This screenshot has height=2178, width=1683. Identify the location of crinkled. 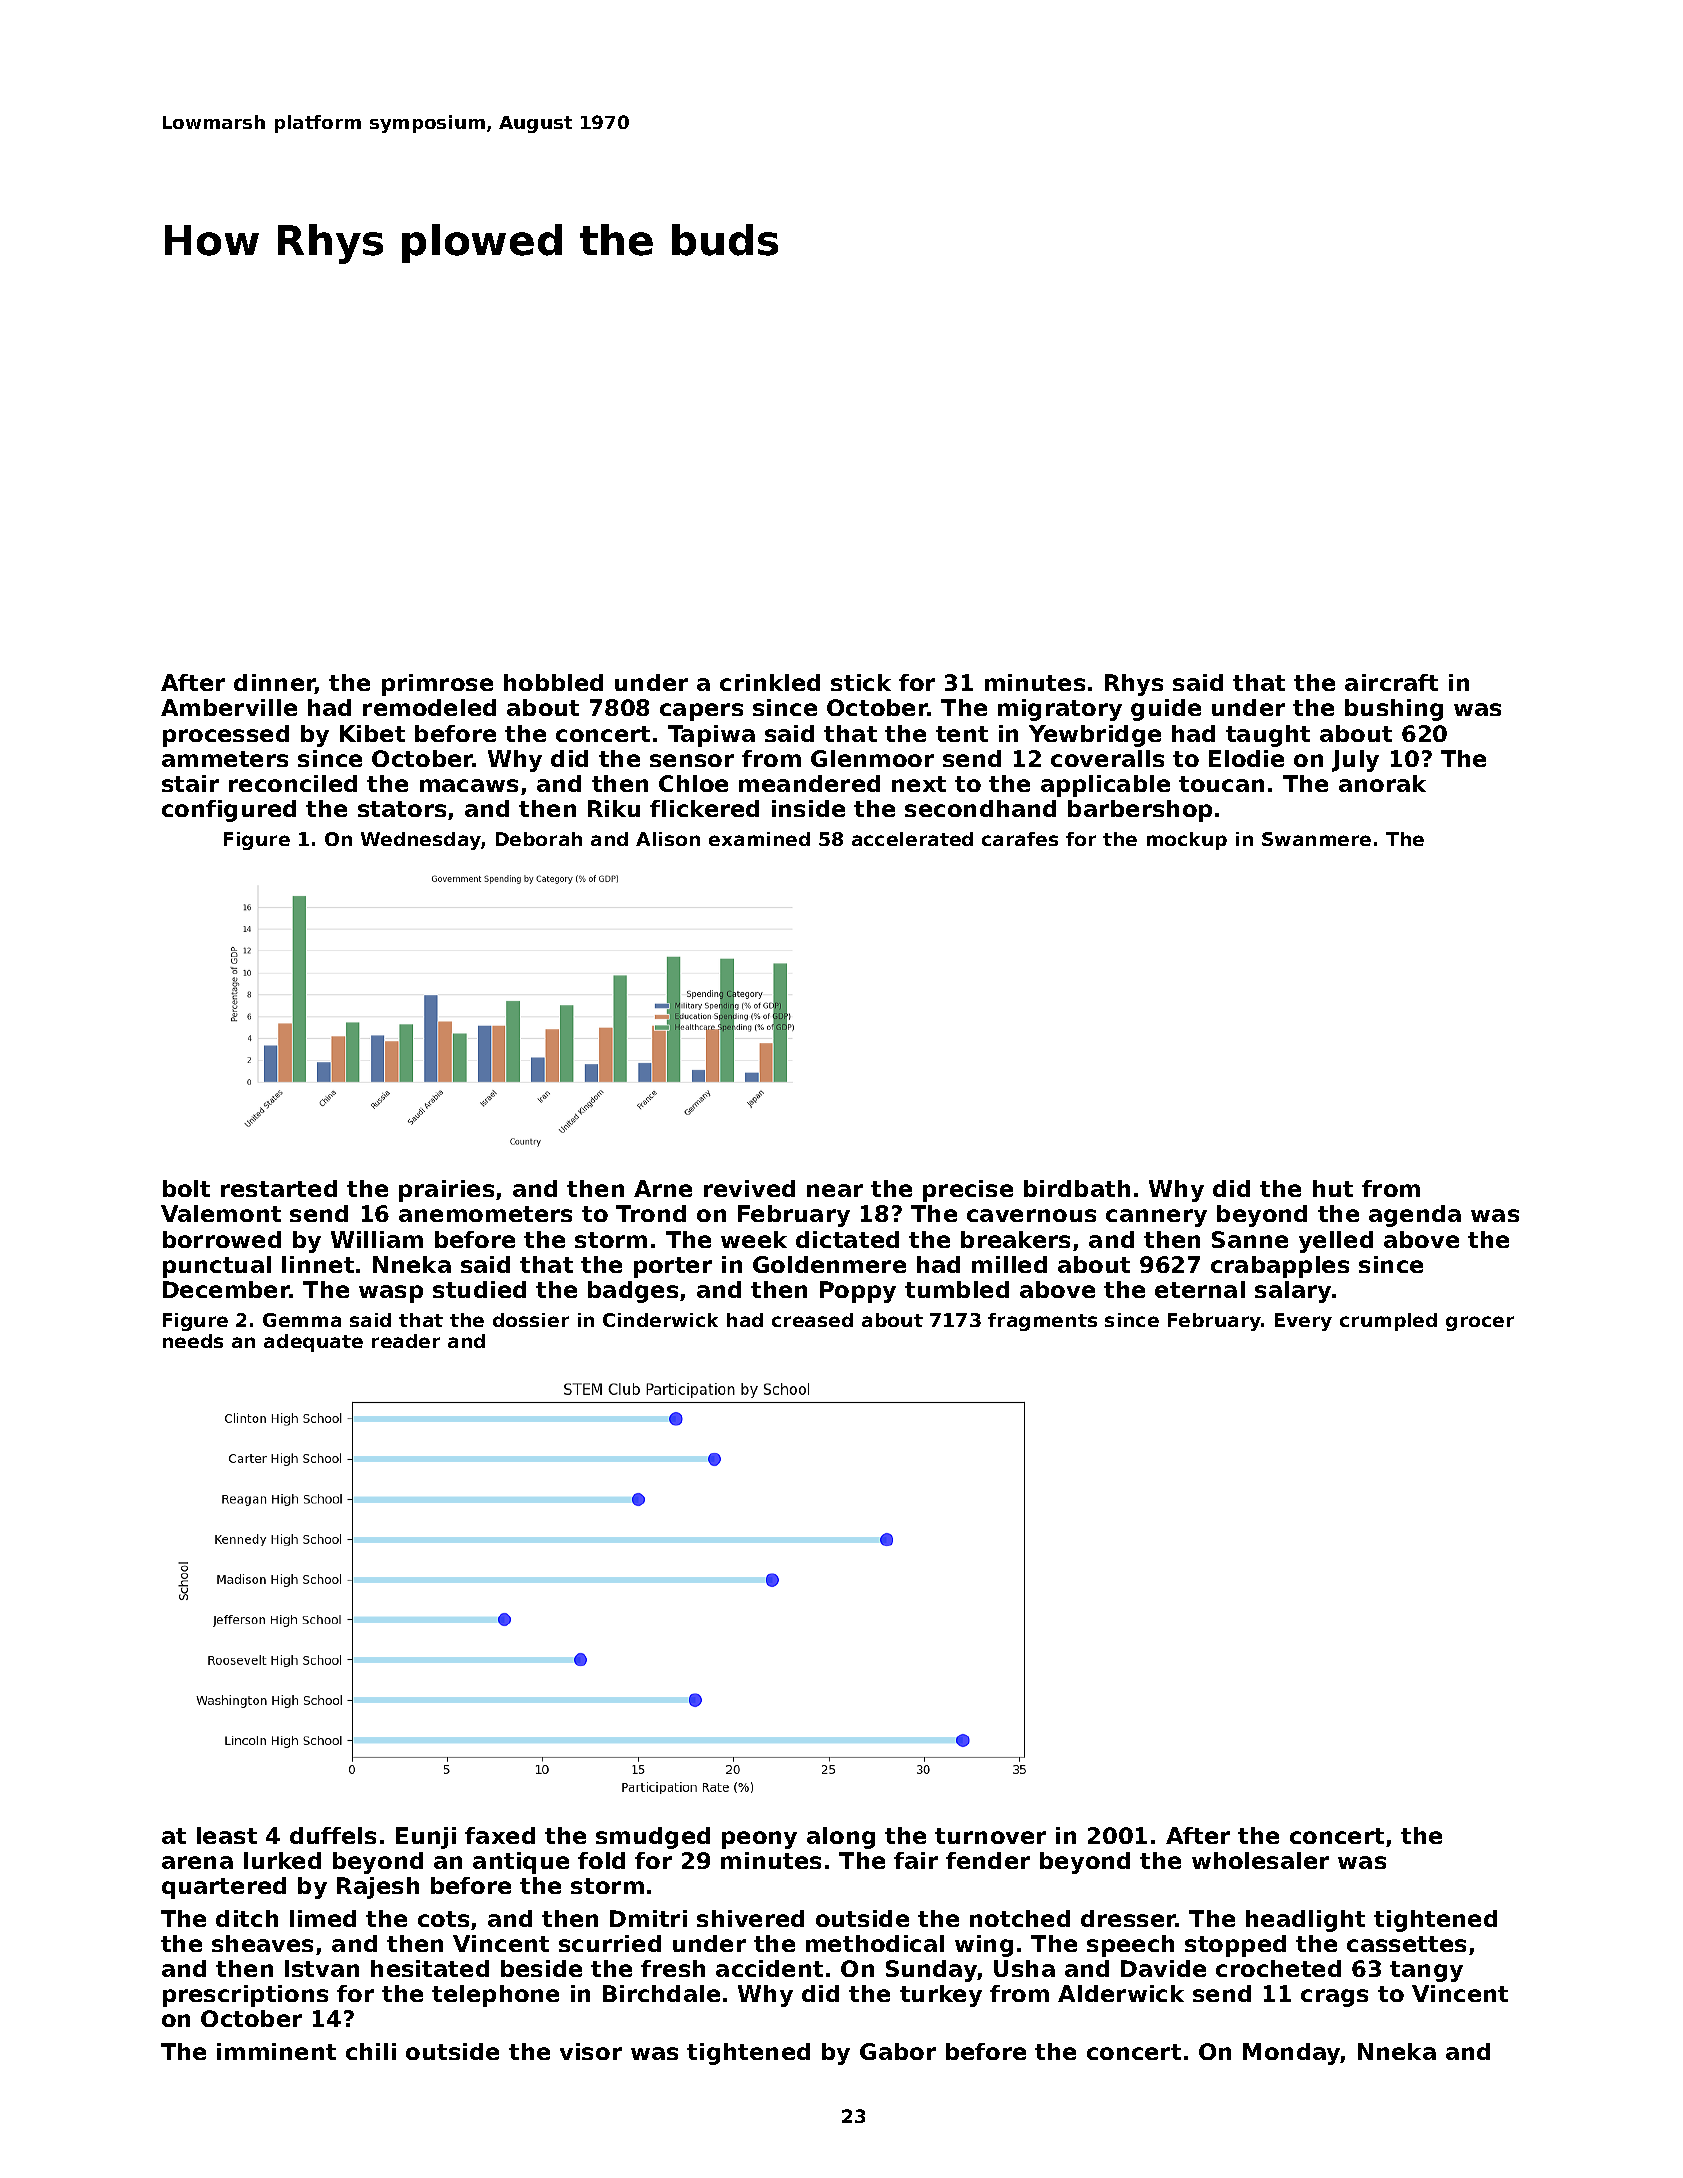
(770, 682).
